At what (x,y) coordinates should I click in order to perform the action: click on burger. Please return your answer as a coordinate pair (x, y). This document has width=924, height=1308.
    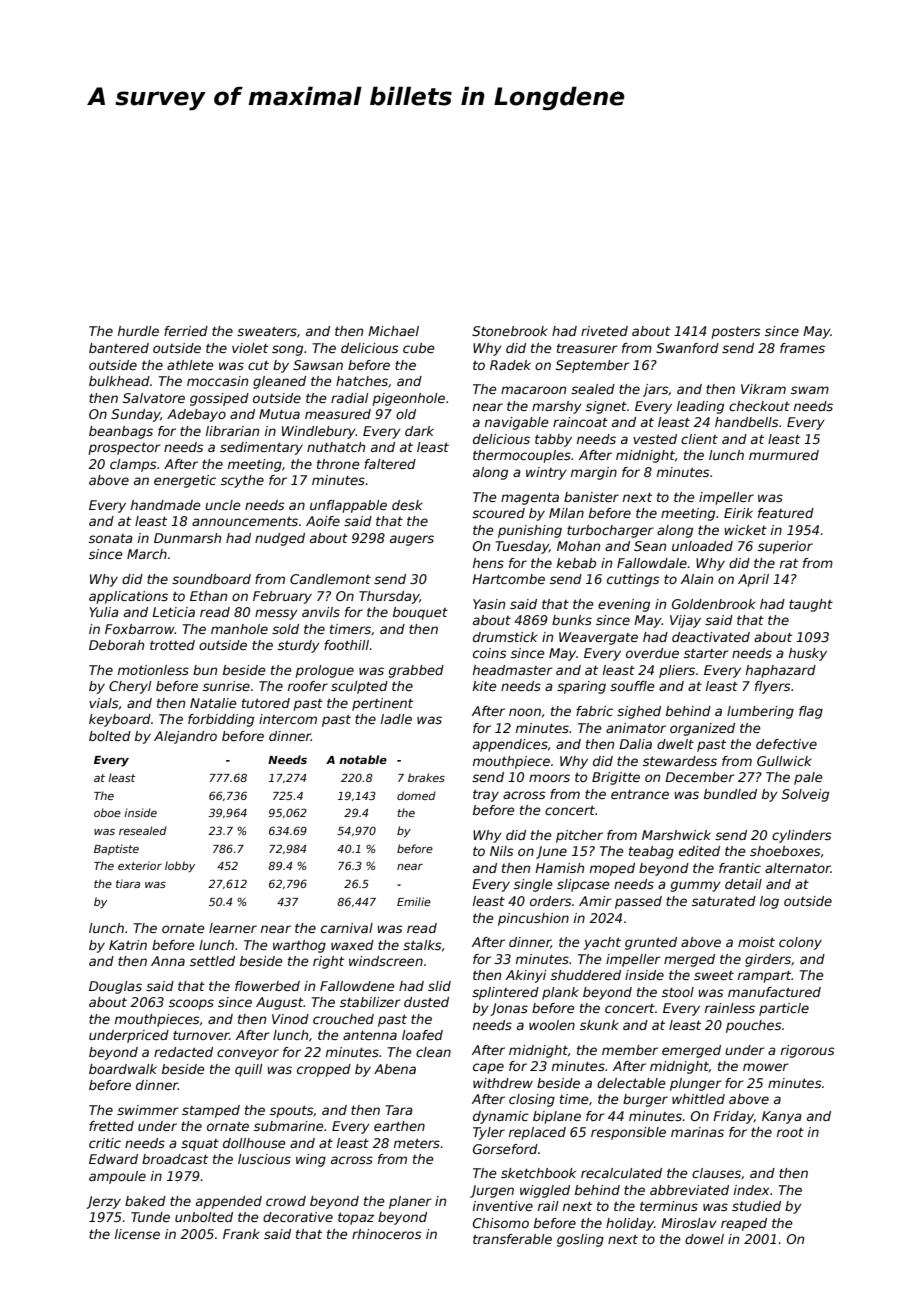
    Looking at the image, I should click on (645, 1100).
